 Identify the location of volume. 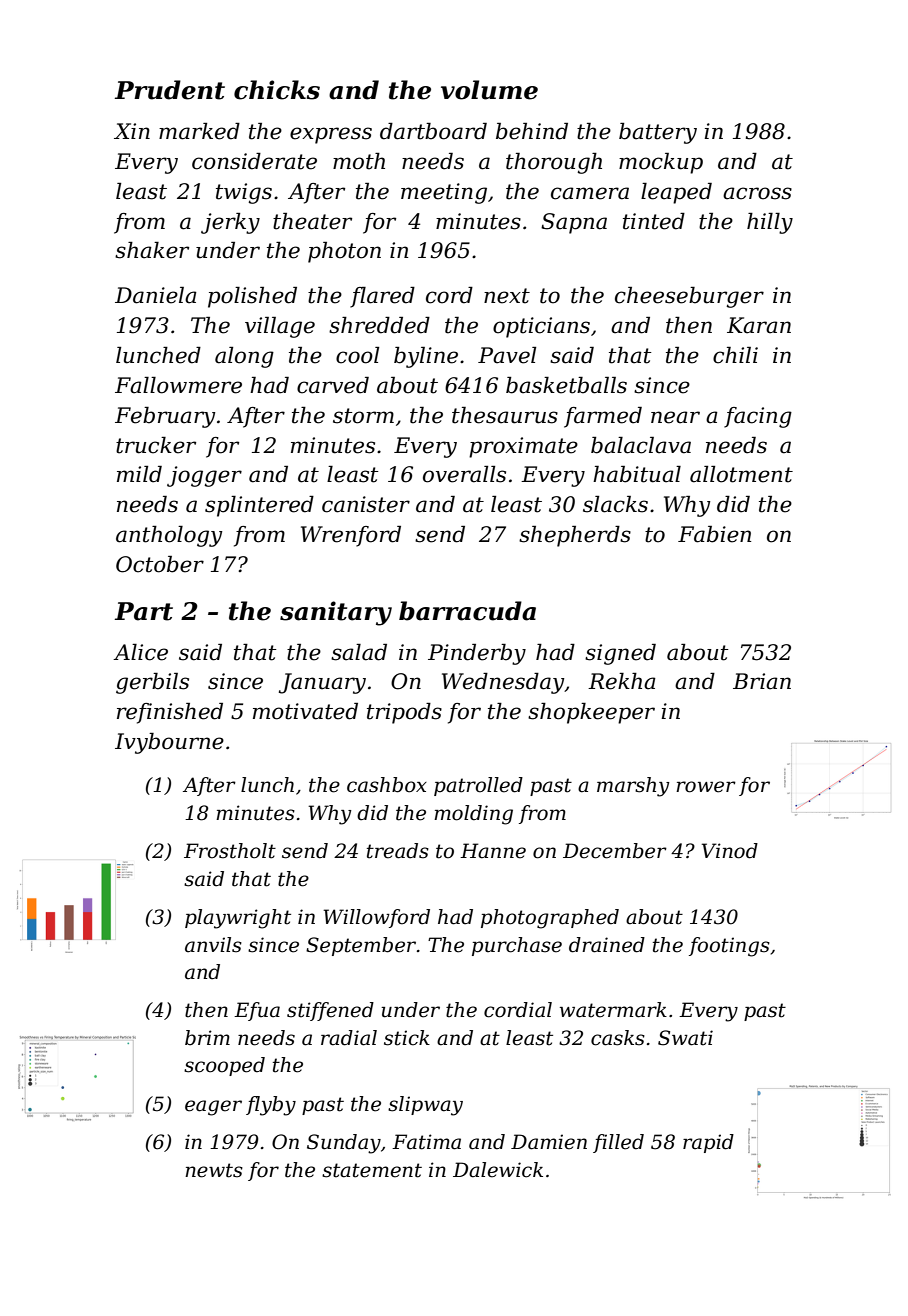
(489, 90).
